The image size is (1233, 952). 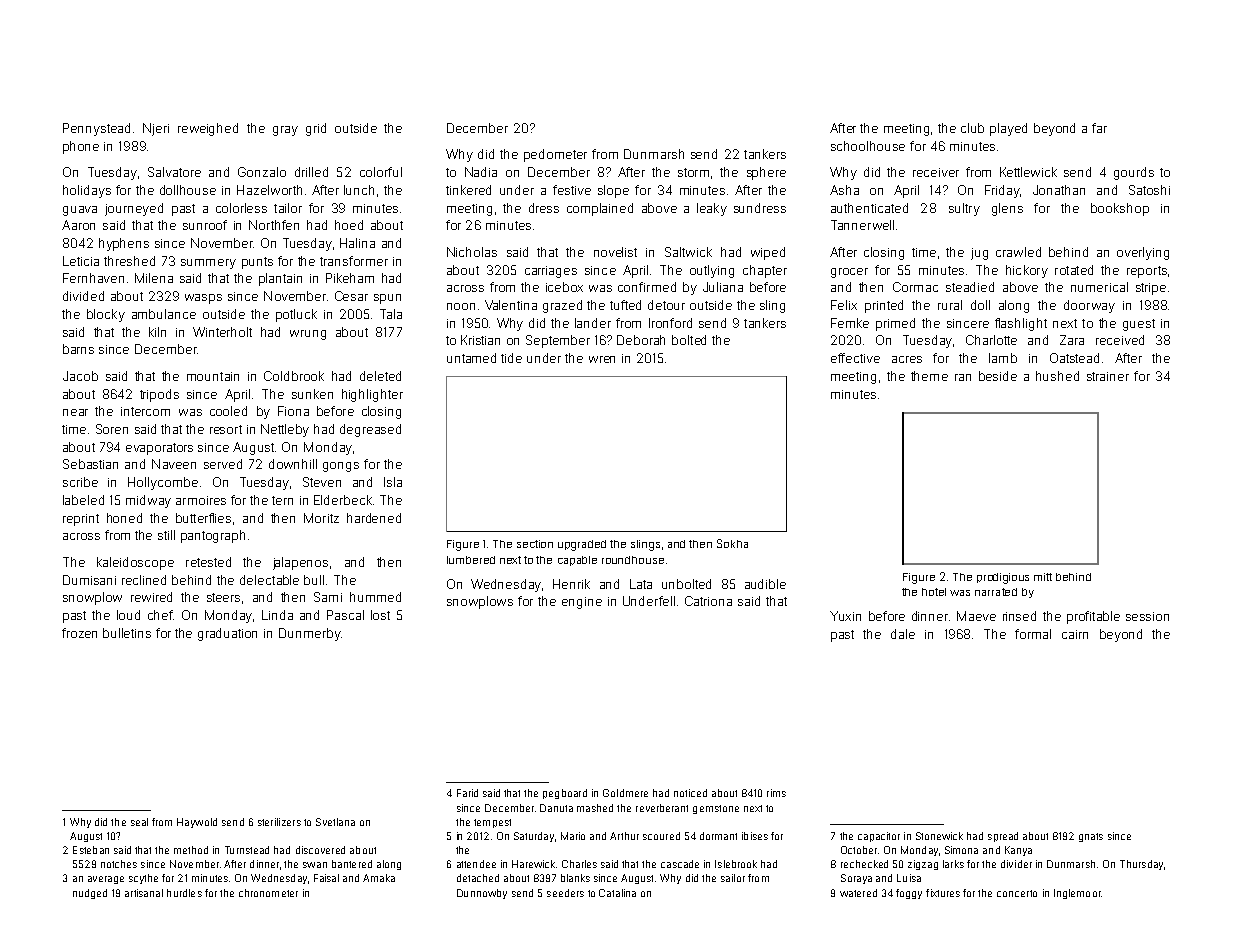 I want to click on lander, so click(x=593, y=323).
